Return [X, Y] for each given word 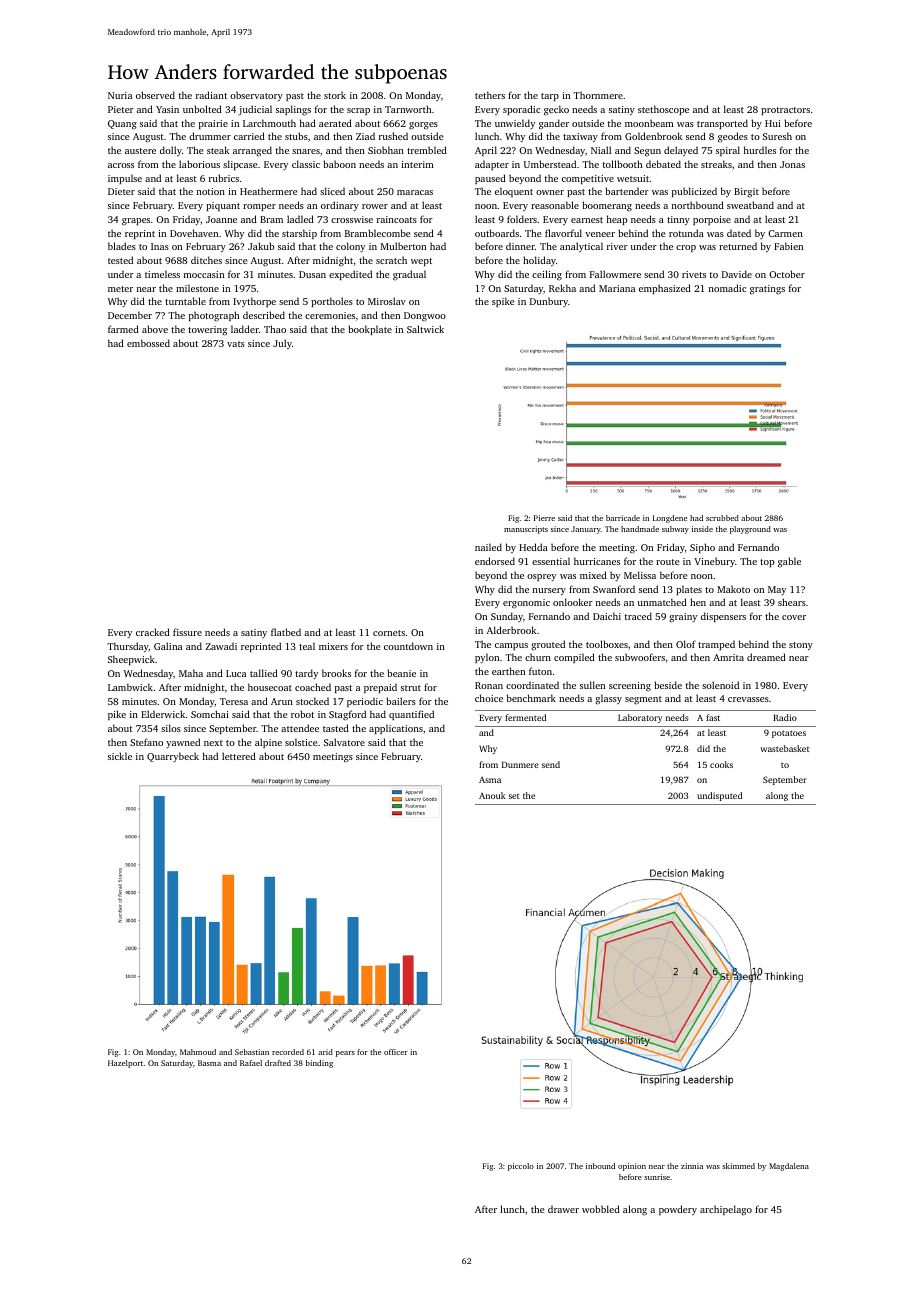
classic [306, 164]
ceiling [547, 275]
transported [722, 124]
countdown [408, 646]
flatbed [286, 632]
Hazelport [125, 1064]
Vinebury [714, 562]
